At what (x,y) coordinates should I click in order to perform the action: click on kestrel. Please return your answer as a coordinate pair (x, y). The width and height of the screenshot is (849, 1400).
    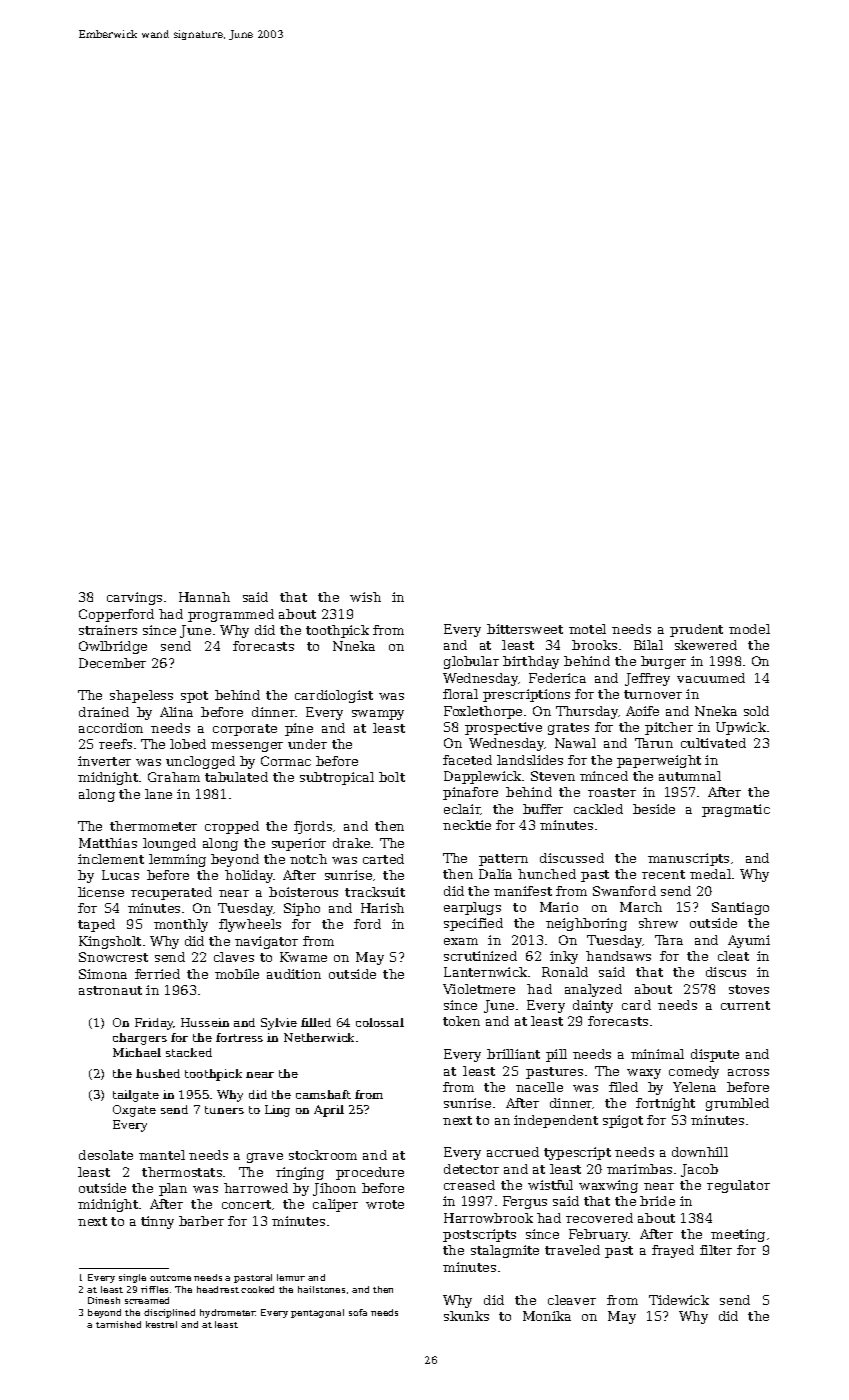
    Looking at the image, I should click on (161, 1324).
